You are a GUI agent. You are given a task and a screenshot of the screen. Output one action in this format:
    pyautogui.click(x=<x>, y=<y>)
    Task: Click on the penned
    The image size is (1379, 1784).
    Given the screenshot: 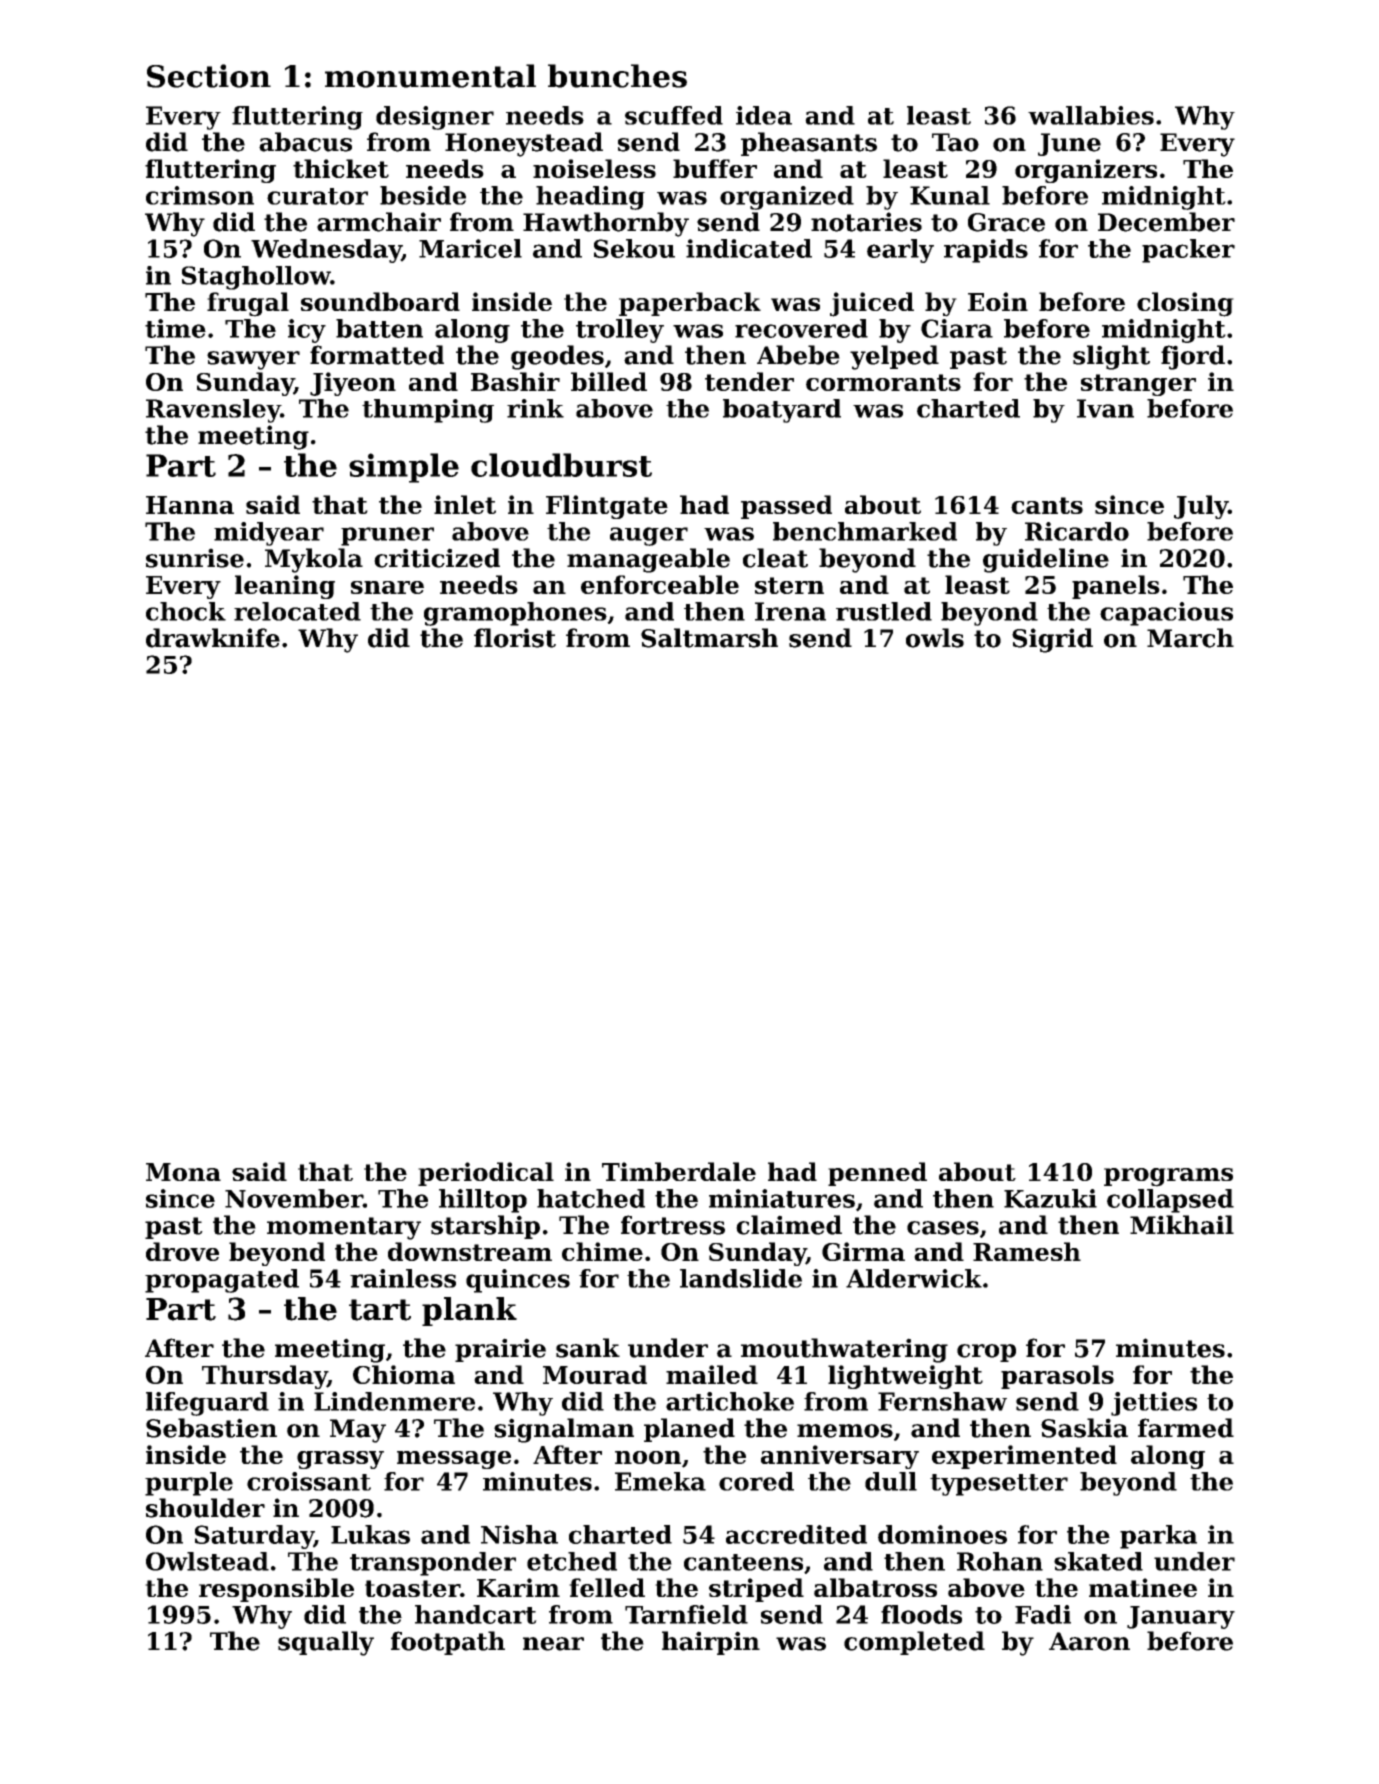 What is the action you would take?
    pyautogui.click(x=877, y=1174)
